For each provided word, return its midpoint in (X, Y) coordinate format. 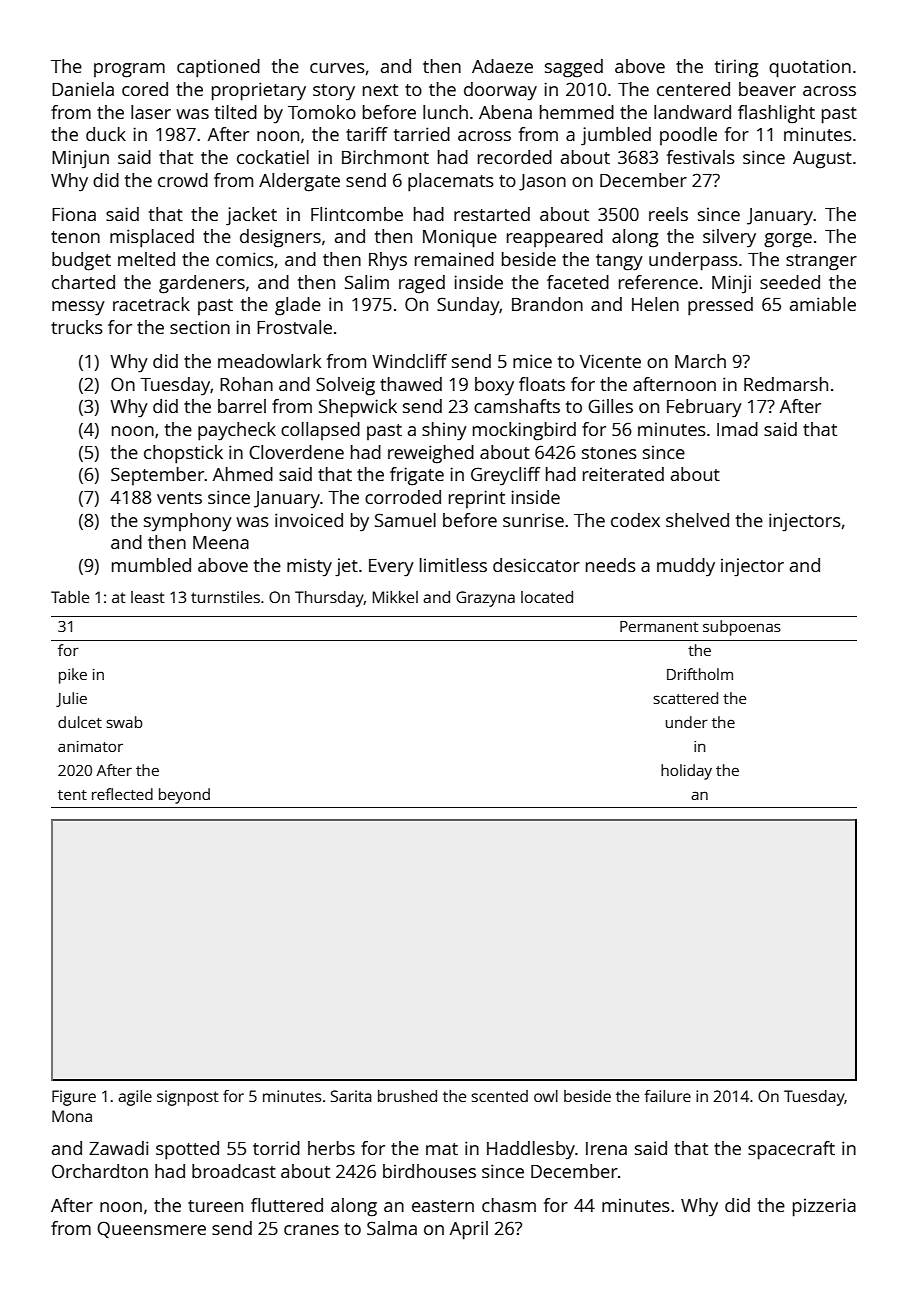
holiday (686, 772)
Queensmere (151, 1229)
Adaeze (502, 66)
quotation (810, 68)
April (469, 1230)
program (129, 70)
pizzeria (824, 1207)
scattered (685, 698)
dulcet (80, 722)
